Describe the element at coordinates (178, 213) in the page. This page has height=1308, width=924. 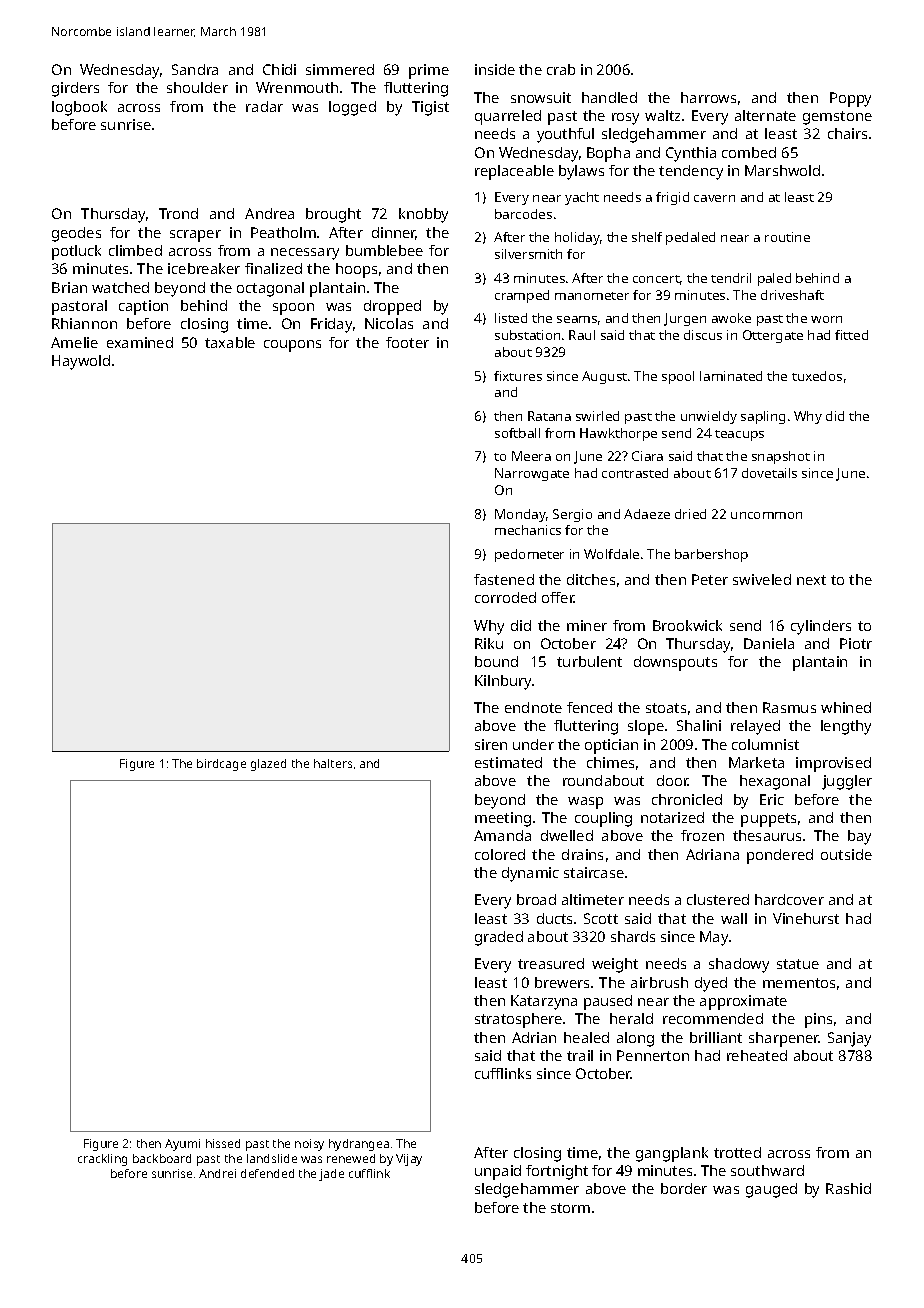
I see `Trond` at that location.
